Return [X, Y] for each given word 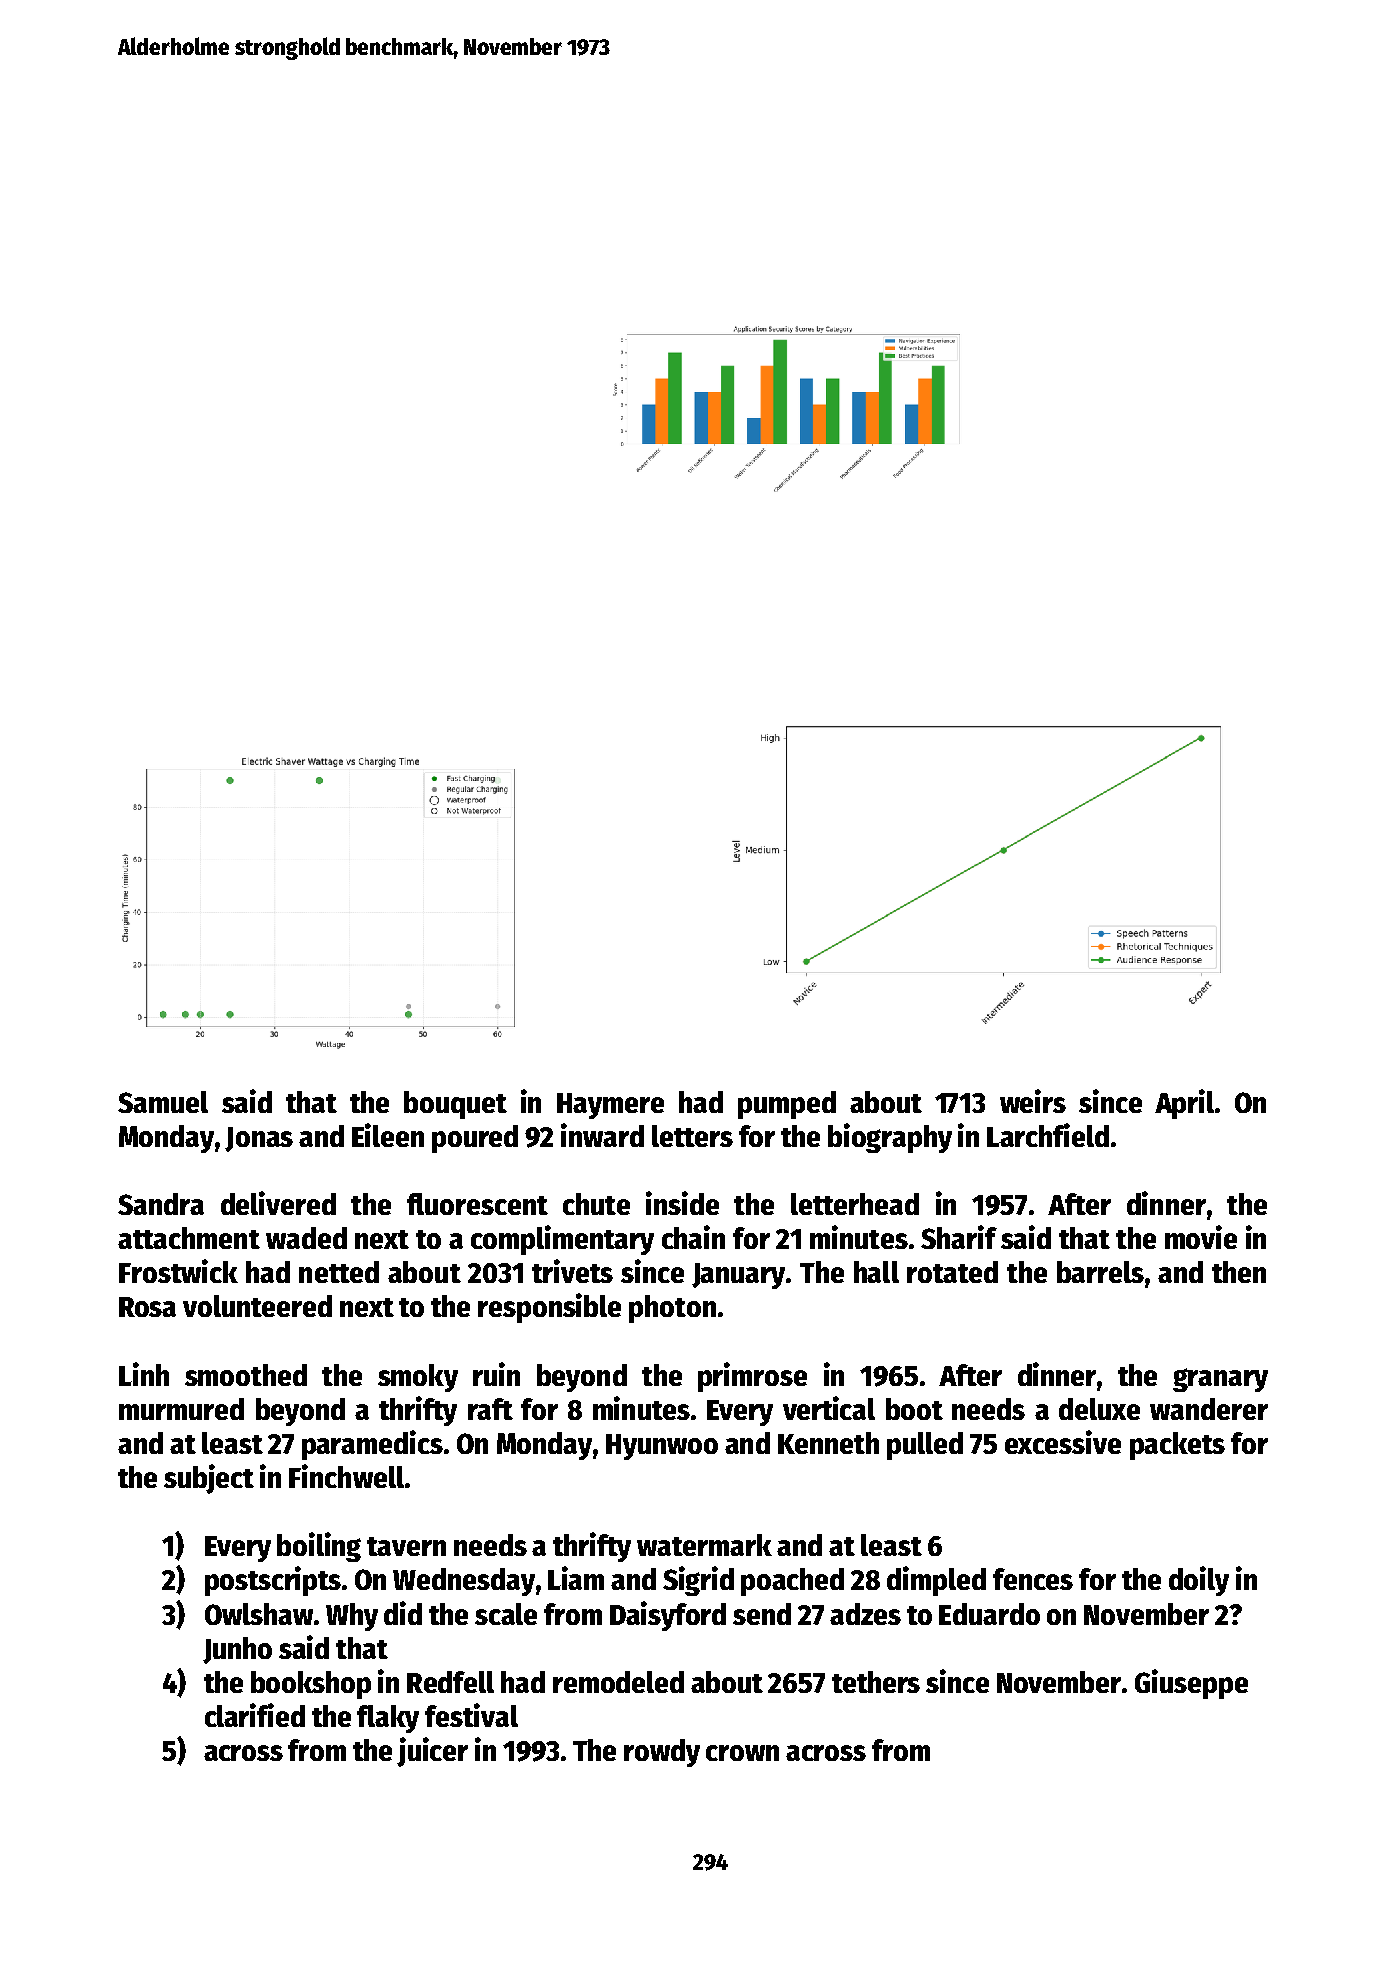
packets [1177, 1446]
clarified [255, 1715]
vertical [829, 1408]
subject [209, 1479]
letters [692, 1136]
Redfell [450, 1682]
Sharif [959, 1237]
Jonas [259, 1139]
